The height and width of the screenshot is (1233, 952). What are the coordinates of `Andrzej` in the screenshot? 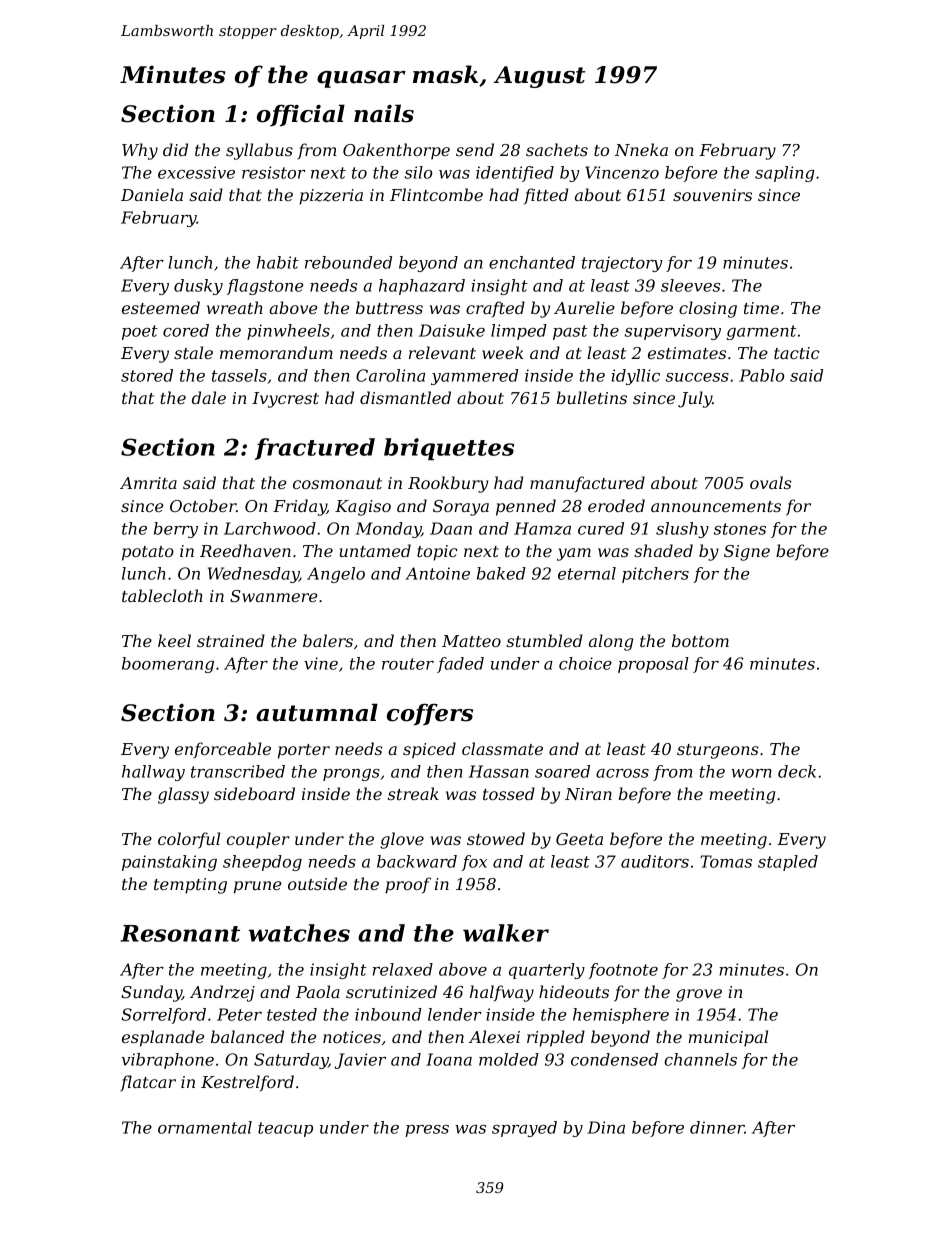 It's located at (222, 993).
